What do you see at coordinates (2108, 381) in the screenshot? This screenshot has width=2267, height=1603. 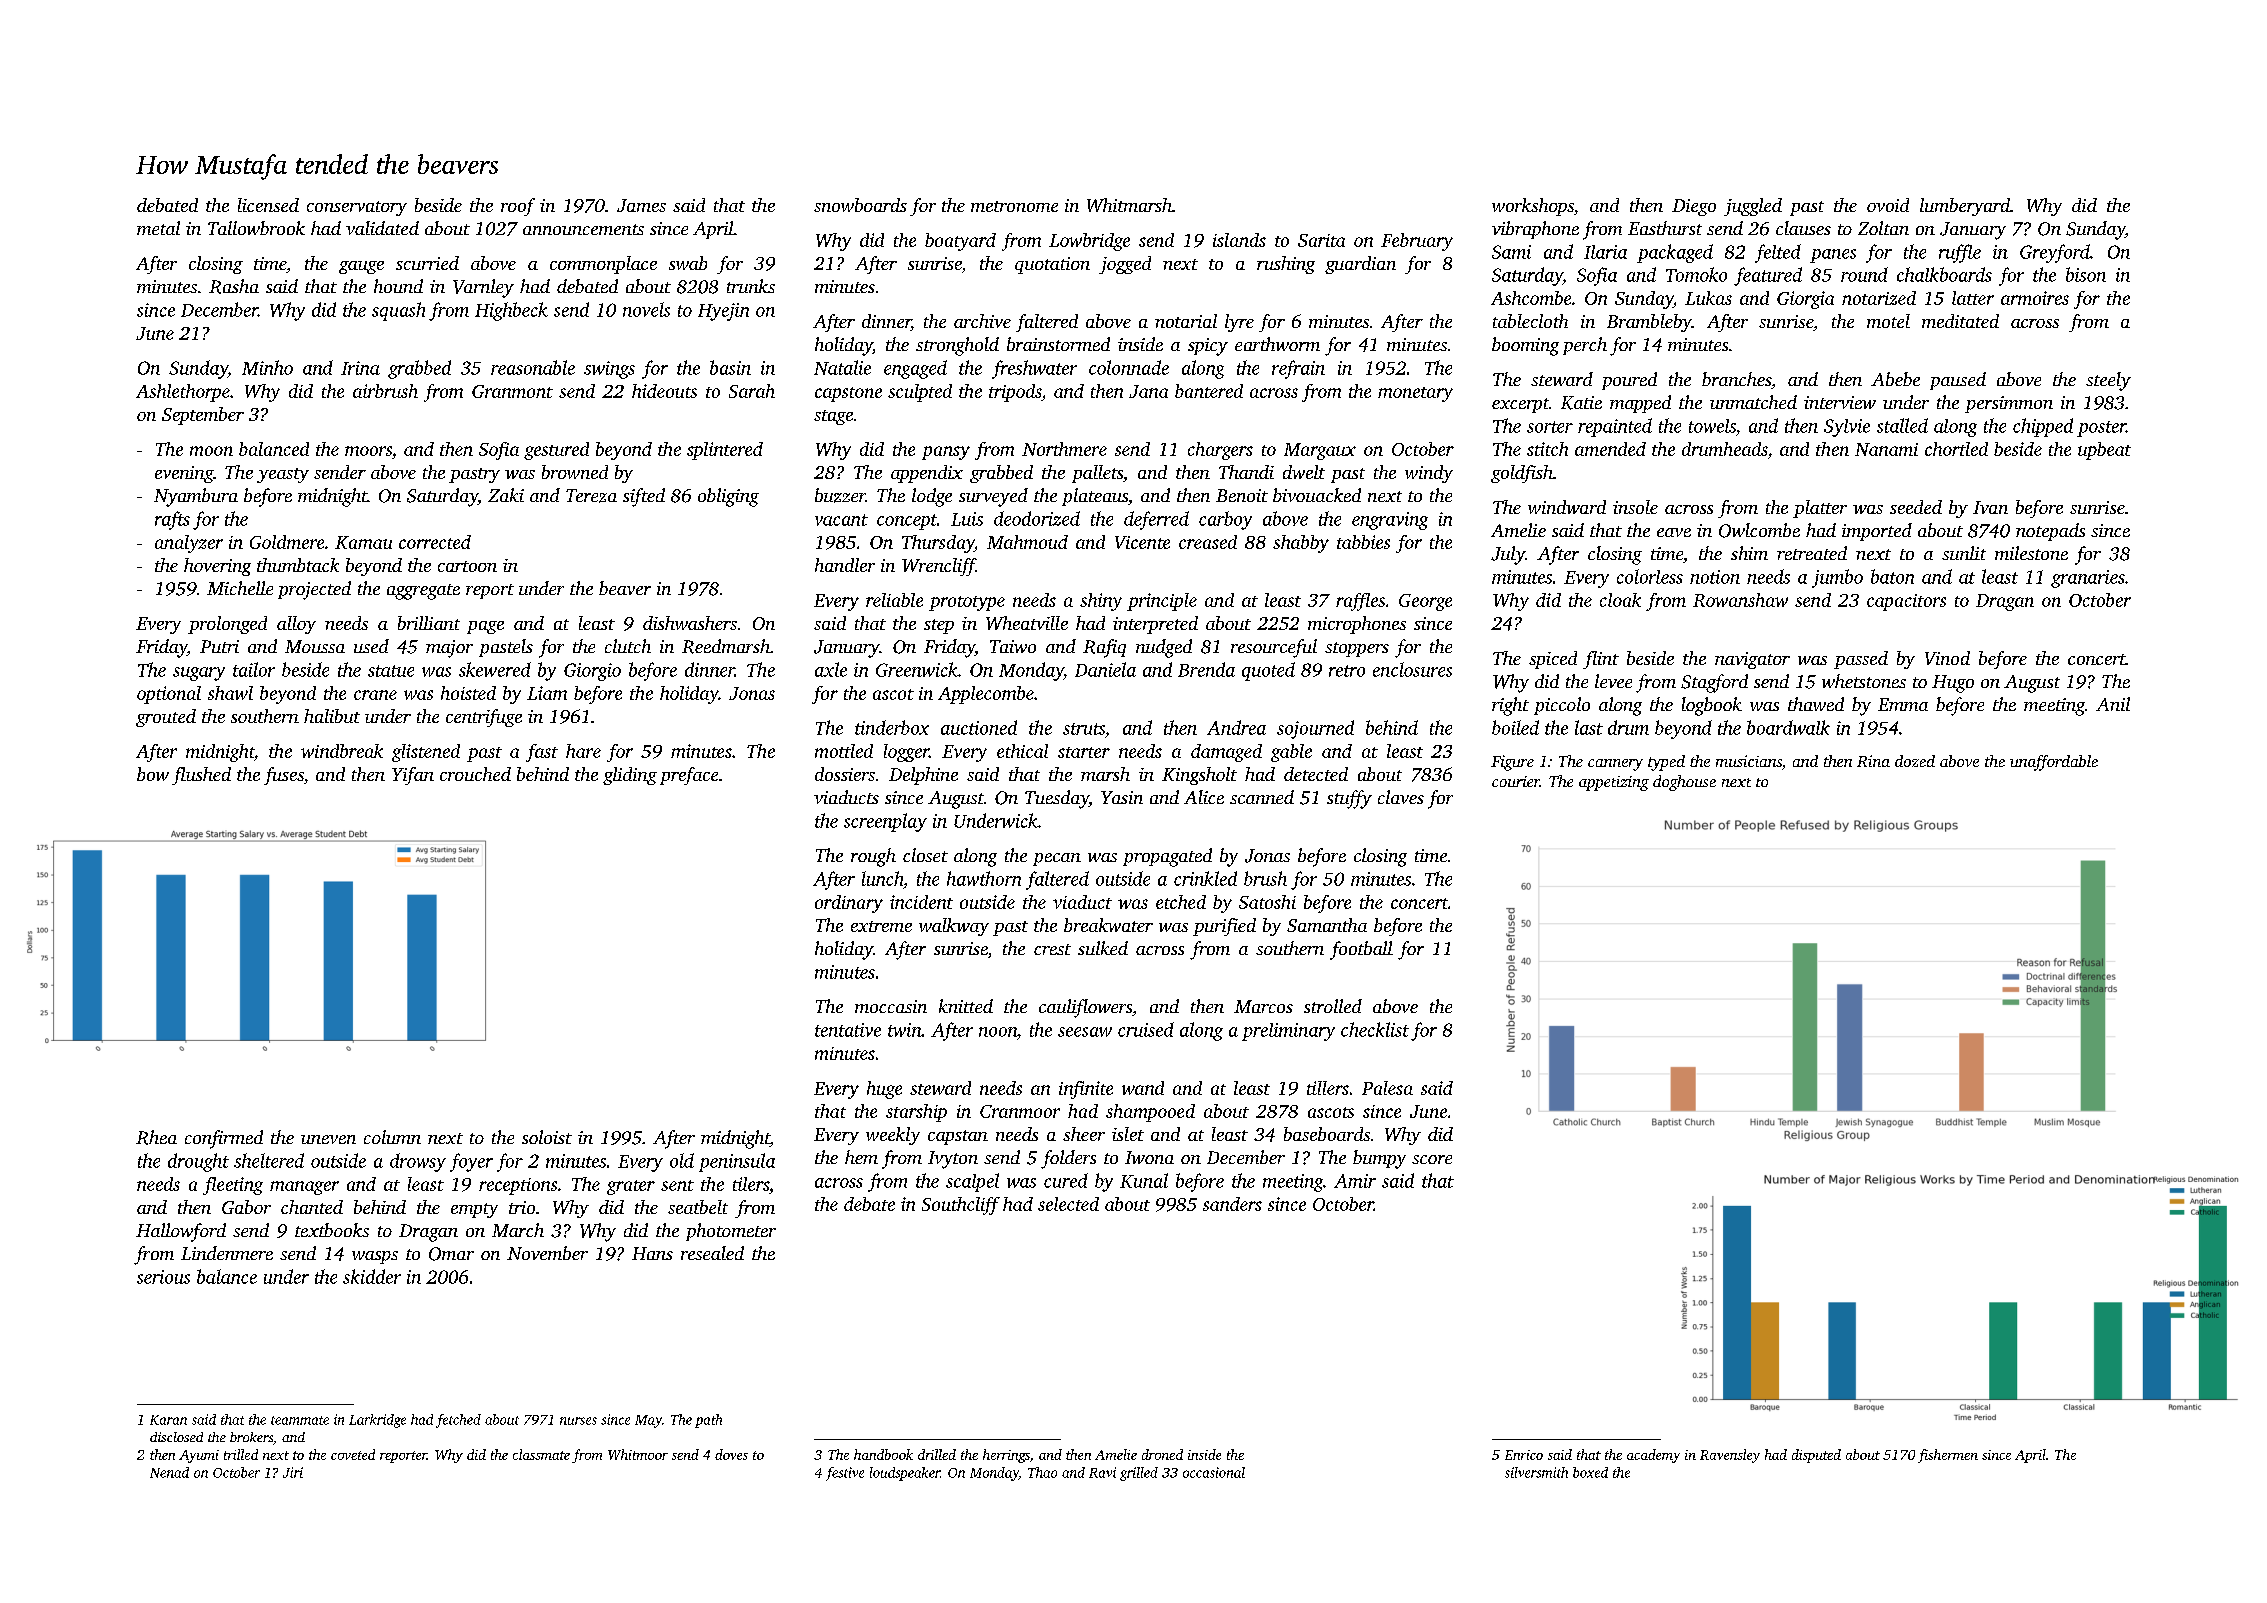 I see `steely` at bounding box center [2108, 381].
